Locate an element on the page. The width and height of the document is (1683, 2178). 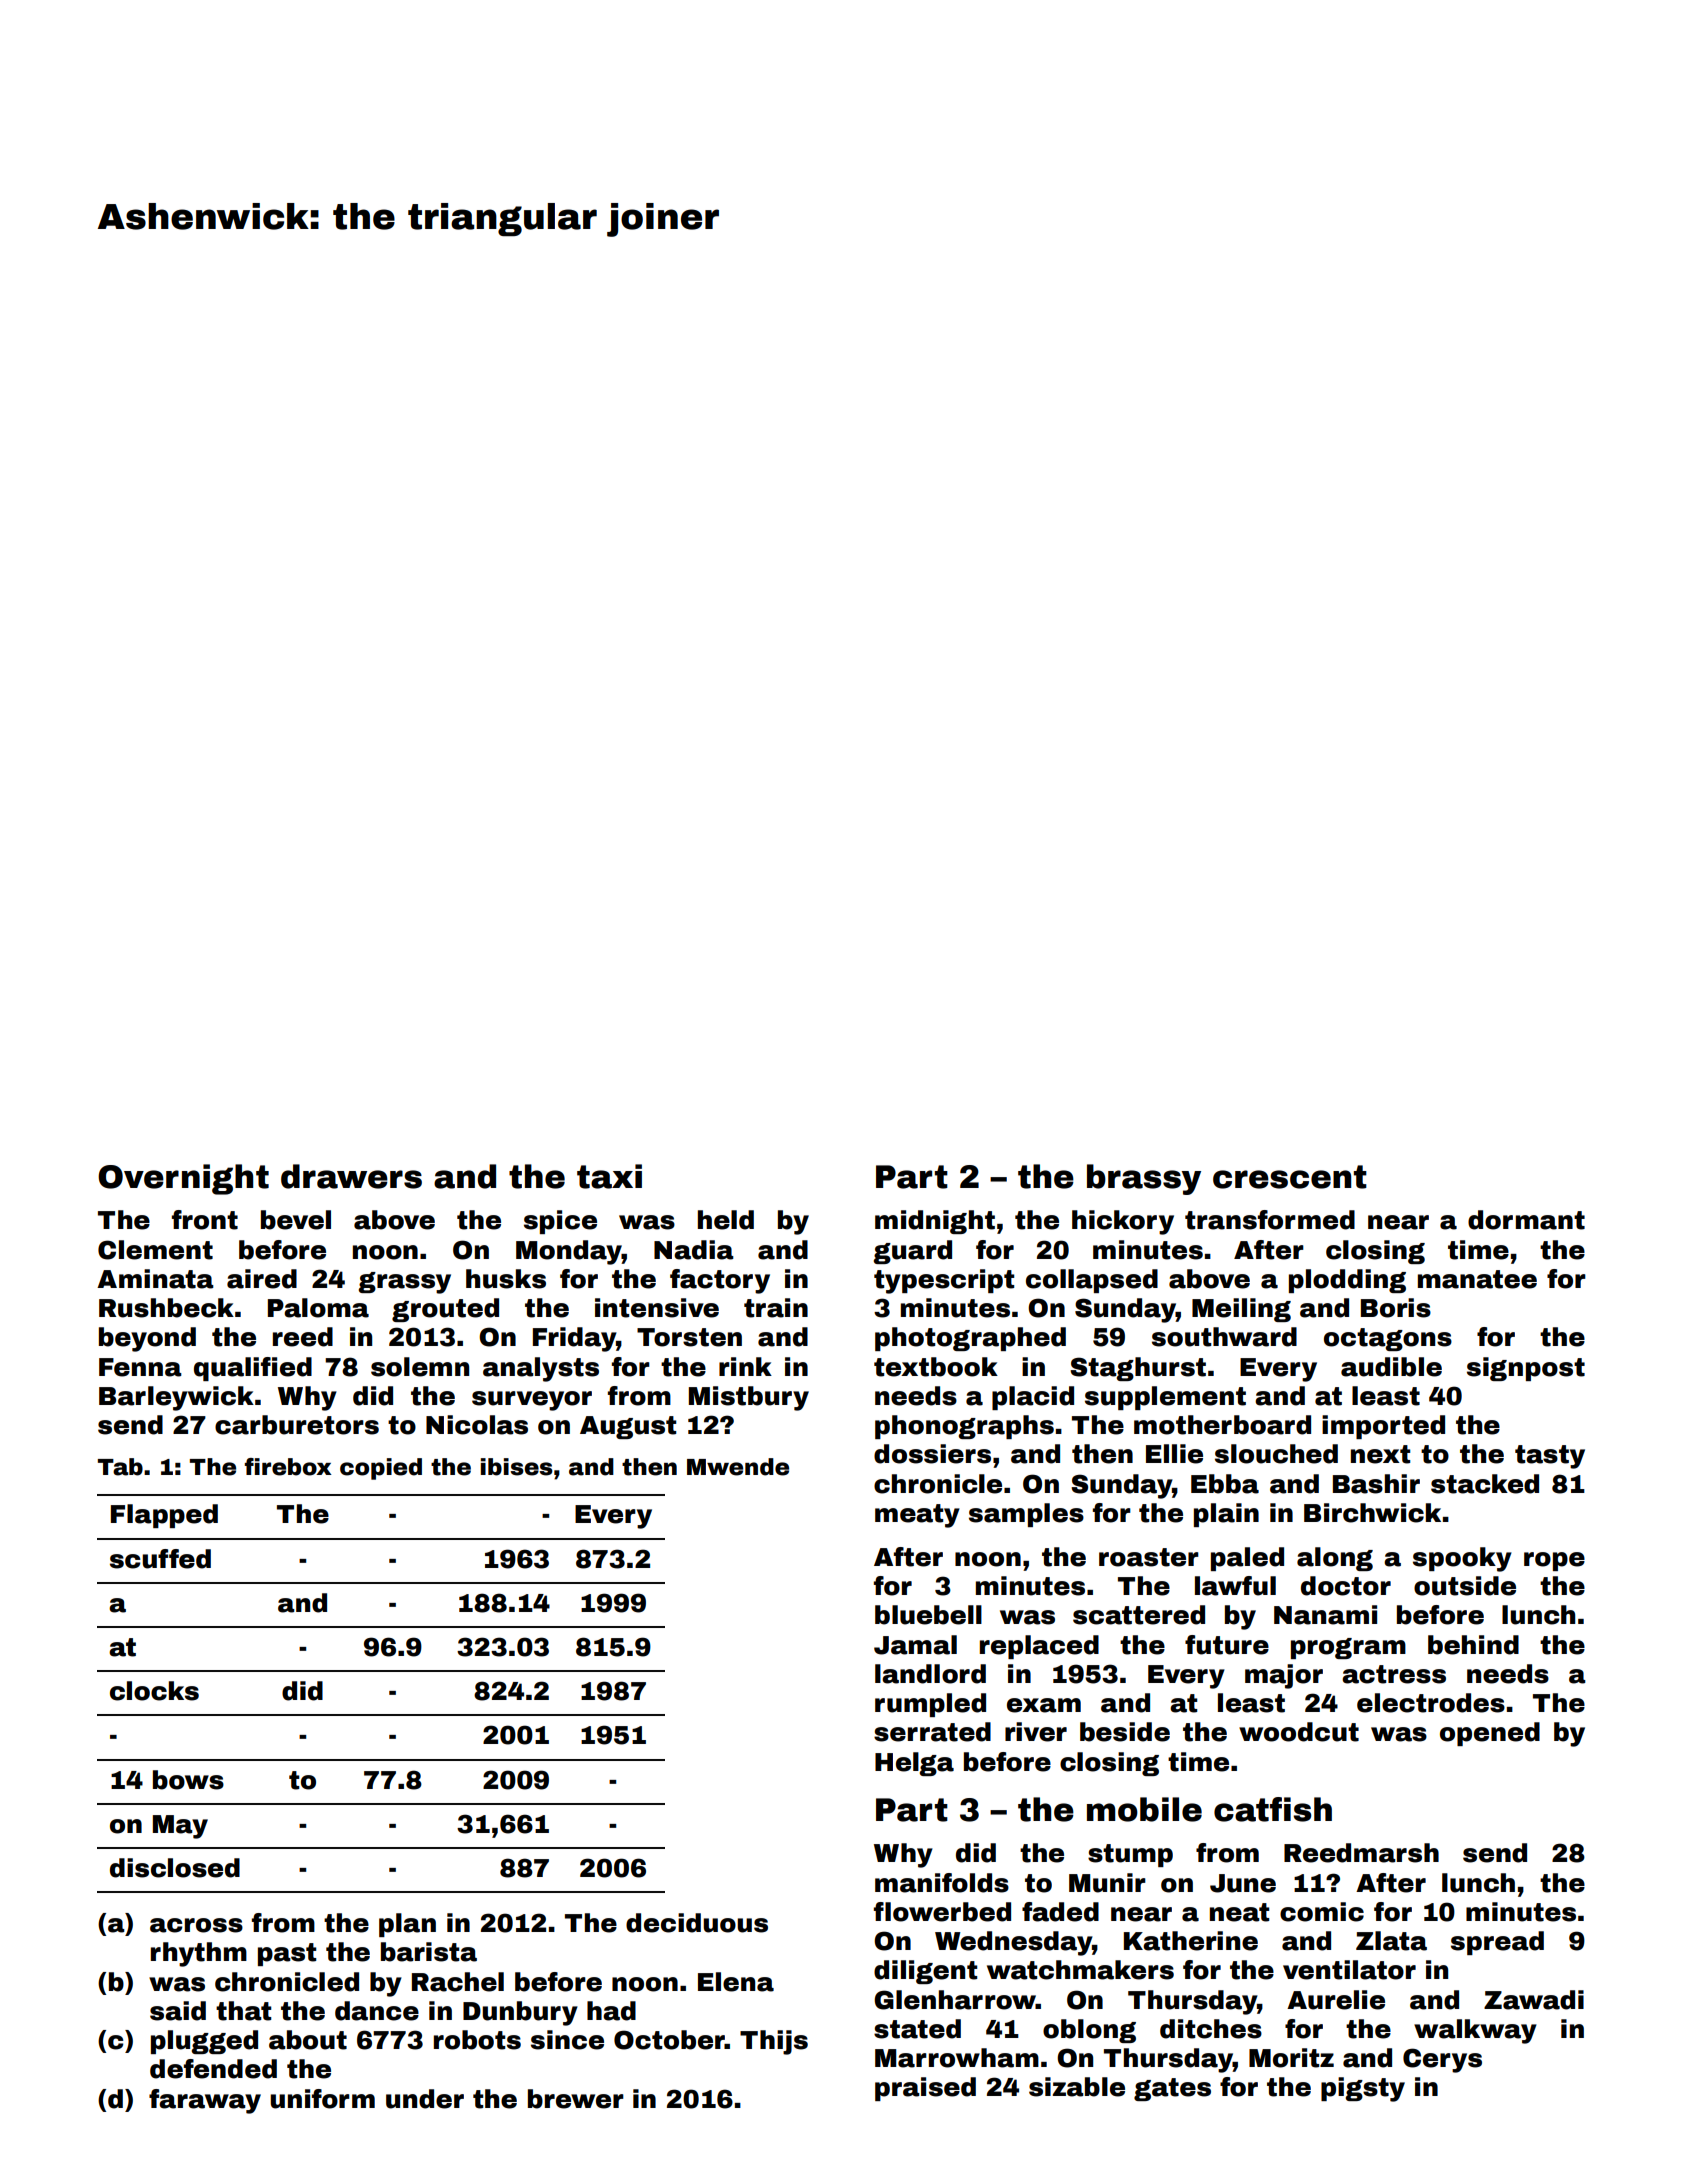
brassy is located at coordinates (1144, 1179).
